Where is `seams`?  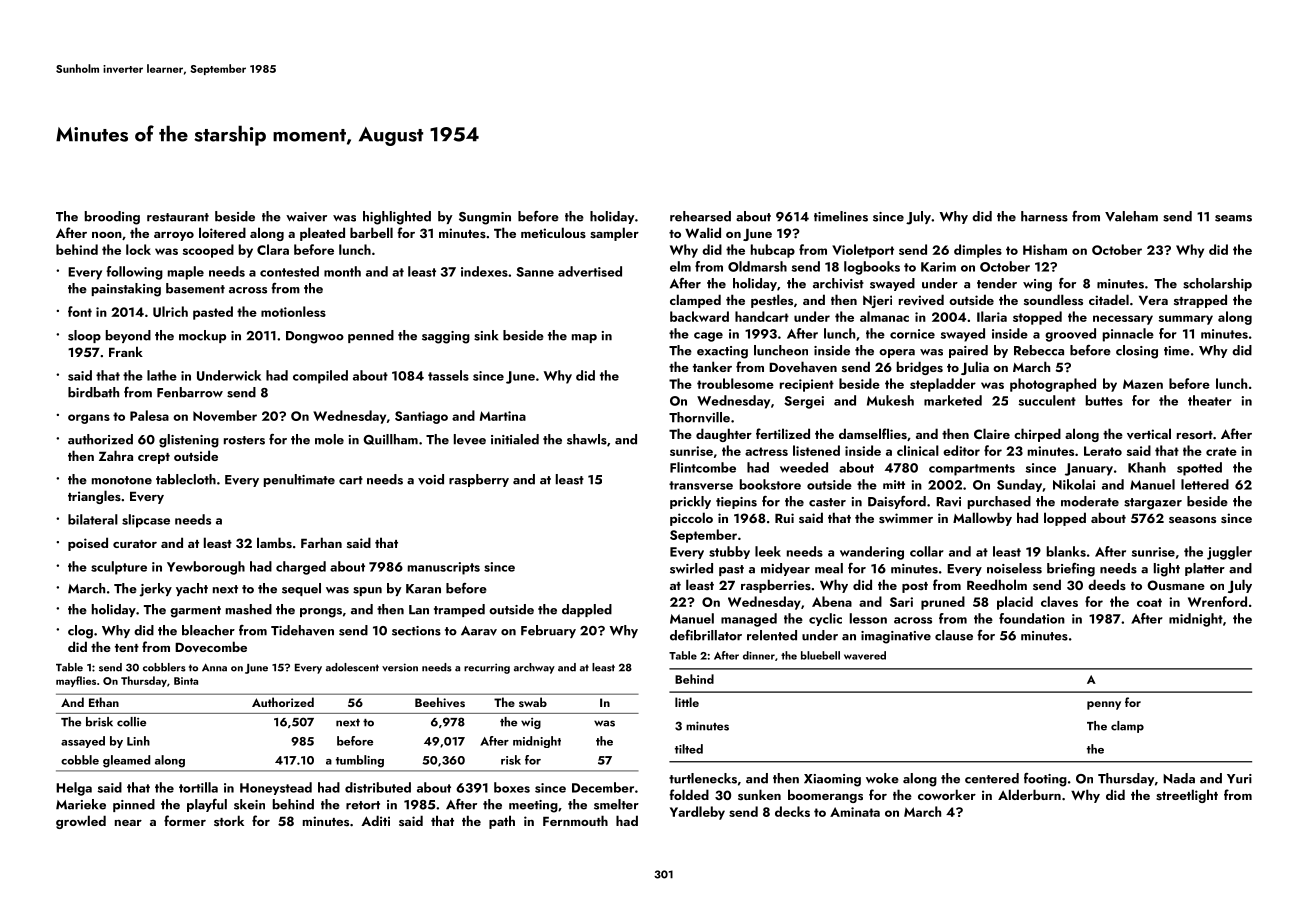 seams is located at coordinates (1233, 218).
